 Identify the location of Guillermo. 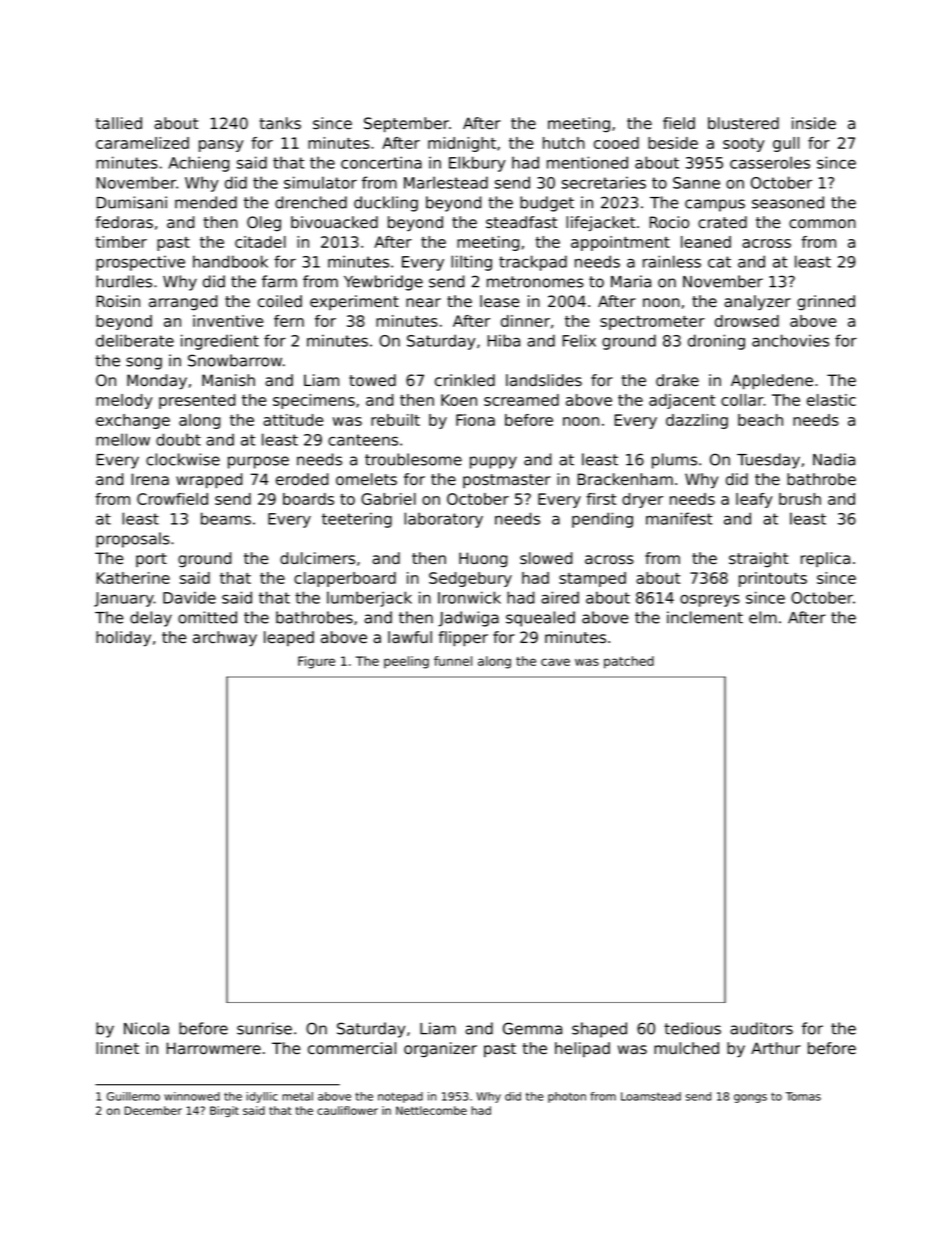
(133, 1096).
